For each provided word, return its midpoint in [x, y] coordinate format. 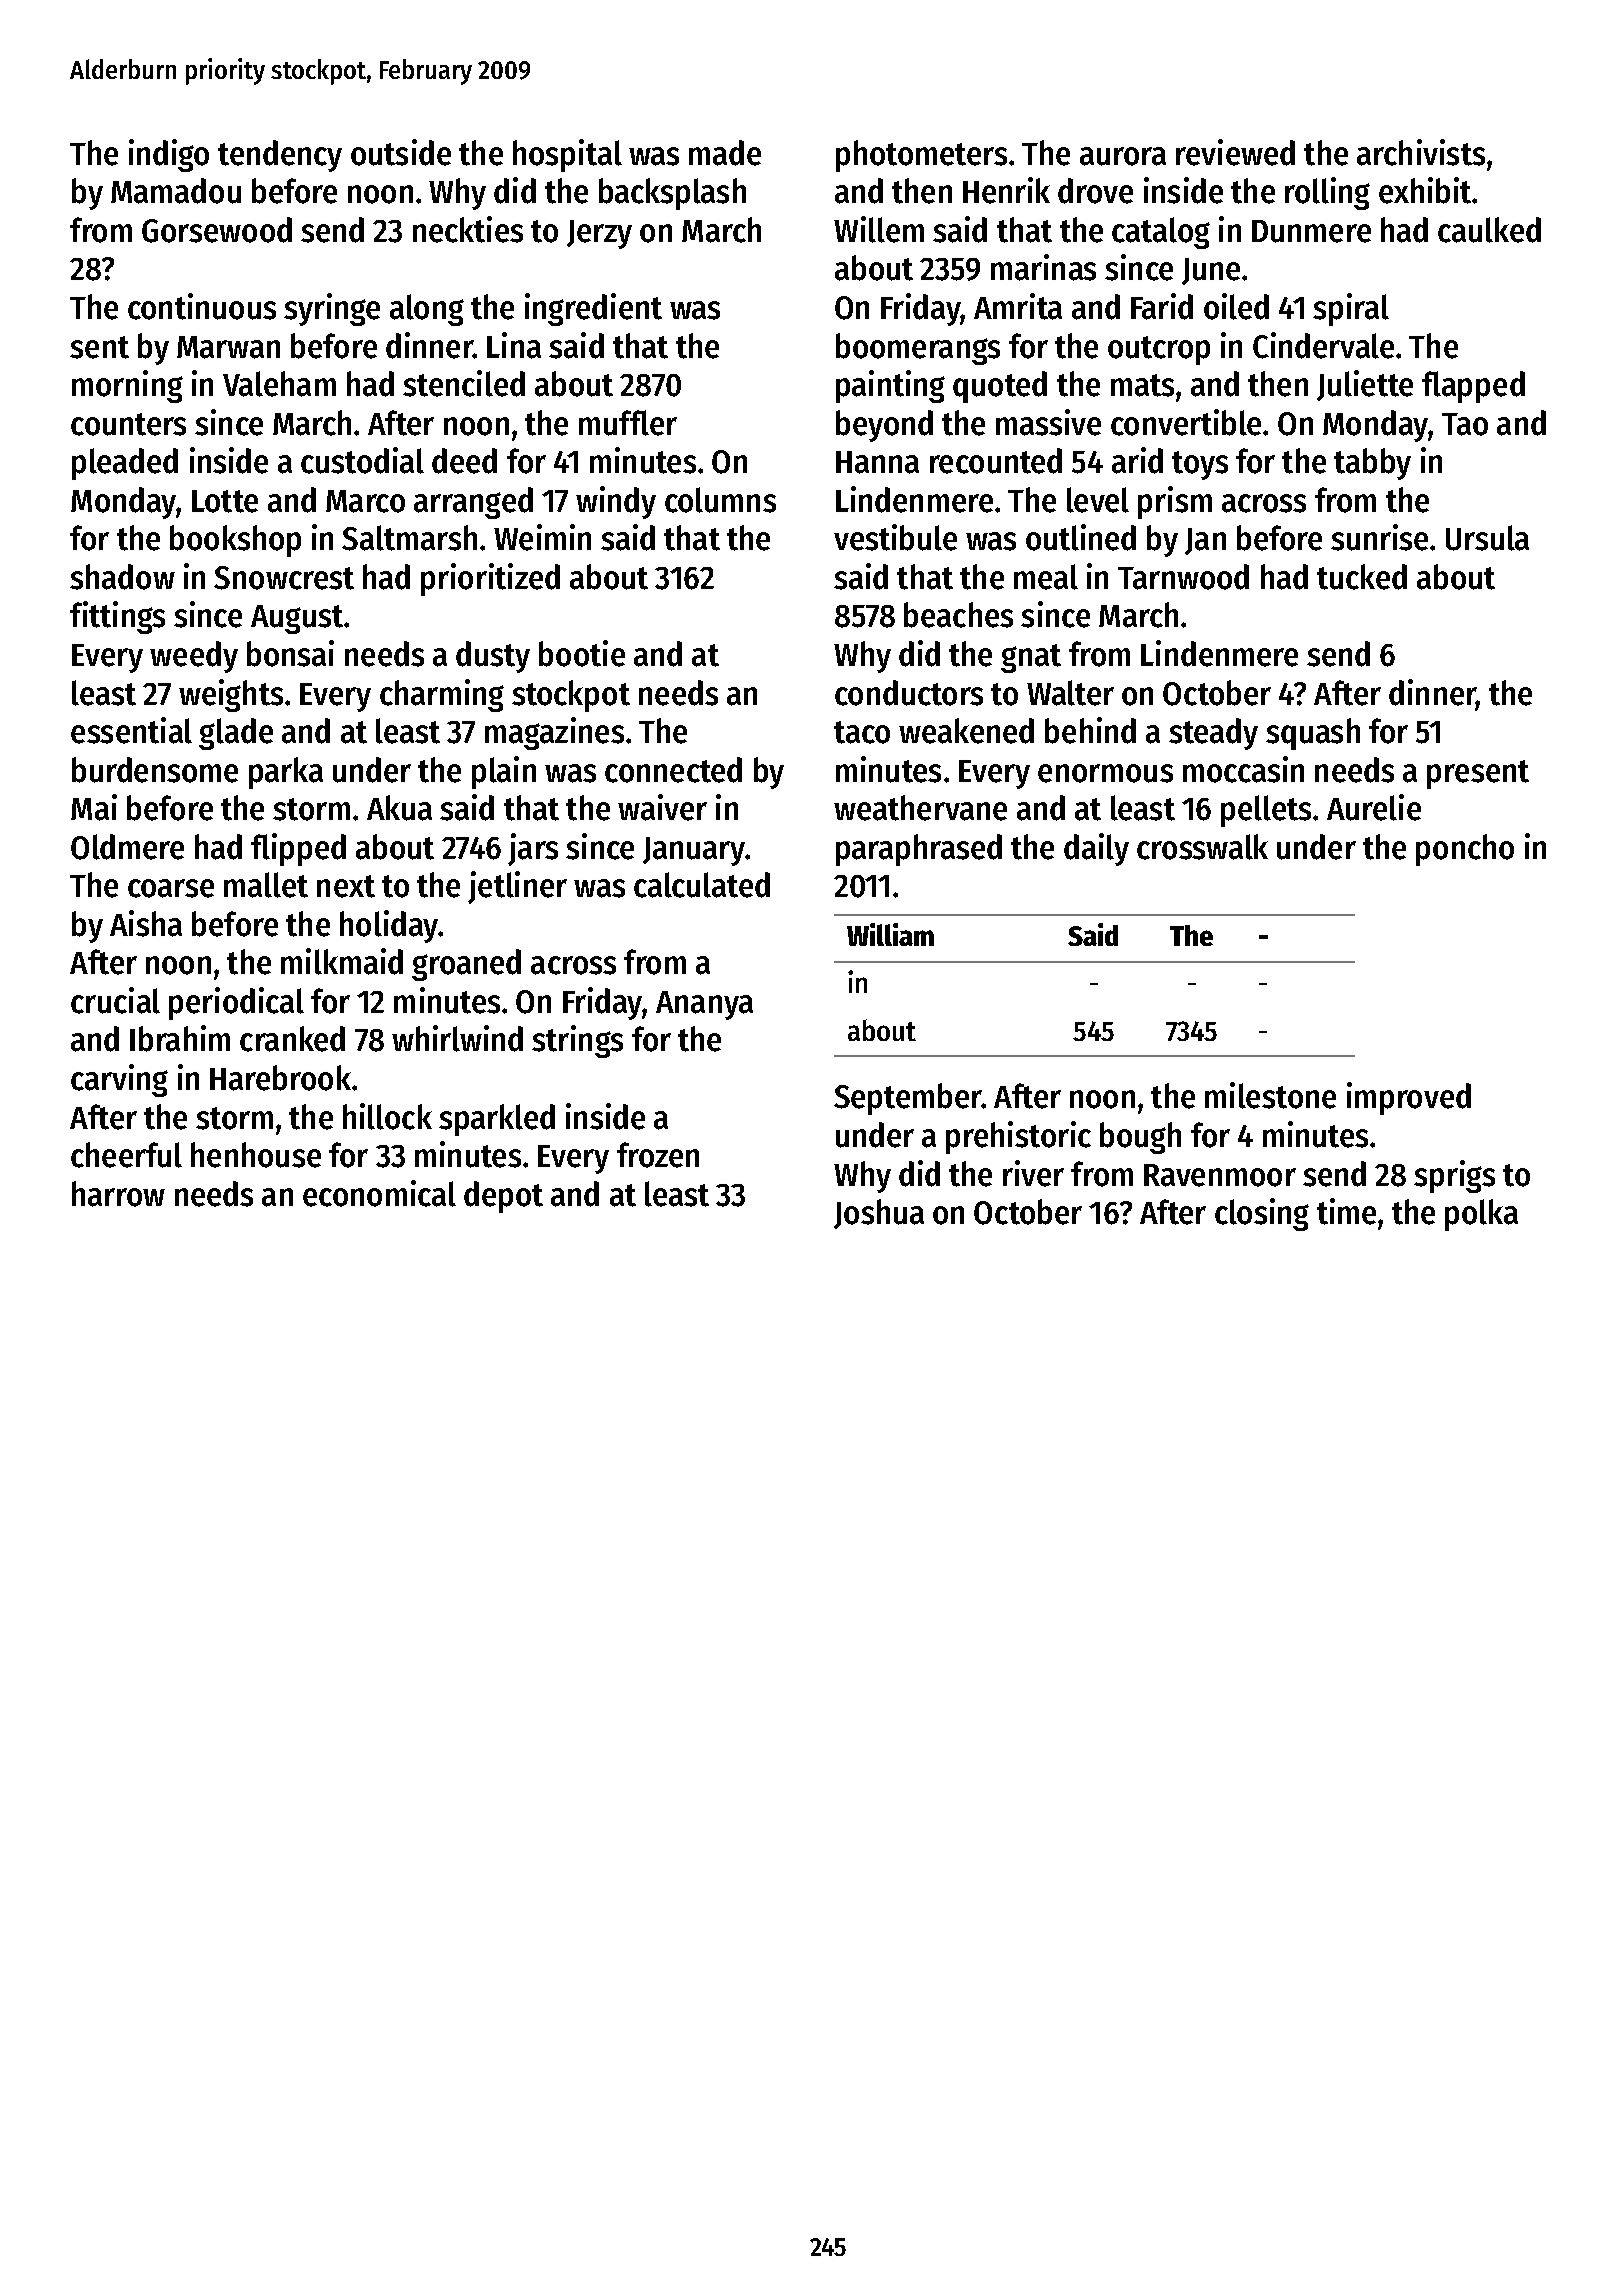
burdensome [155, 770]
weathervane [920, 808]
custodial [362, 460]
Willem [879, 229]
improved [1409, 1098]
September [907, 1099]
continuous [202, 306]
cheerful [126, 1155]
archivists [1421, 152]
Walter [1070, 693]
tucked [1362, 577]
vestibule [895, 537]
